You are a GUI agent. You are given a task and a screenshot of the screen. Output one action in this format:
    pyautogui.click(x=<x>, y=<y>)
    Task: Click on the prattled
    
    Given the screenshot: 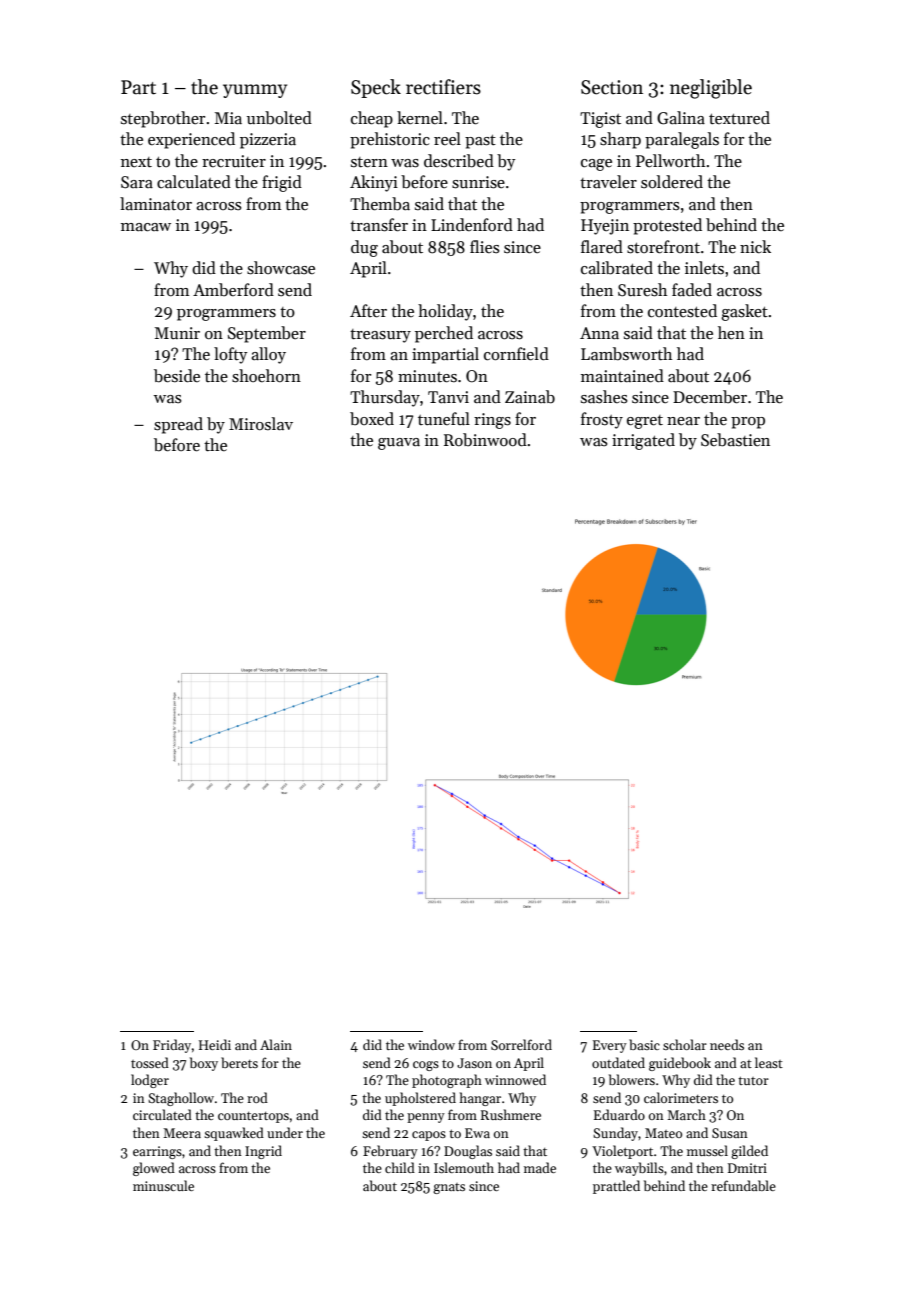 What is the action you would take?
    pyautogui.click(x=616, y=1187)
